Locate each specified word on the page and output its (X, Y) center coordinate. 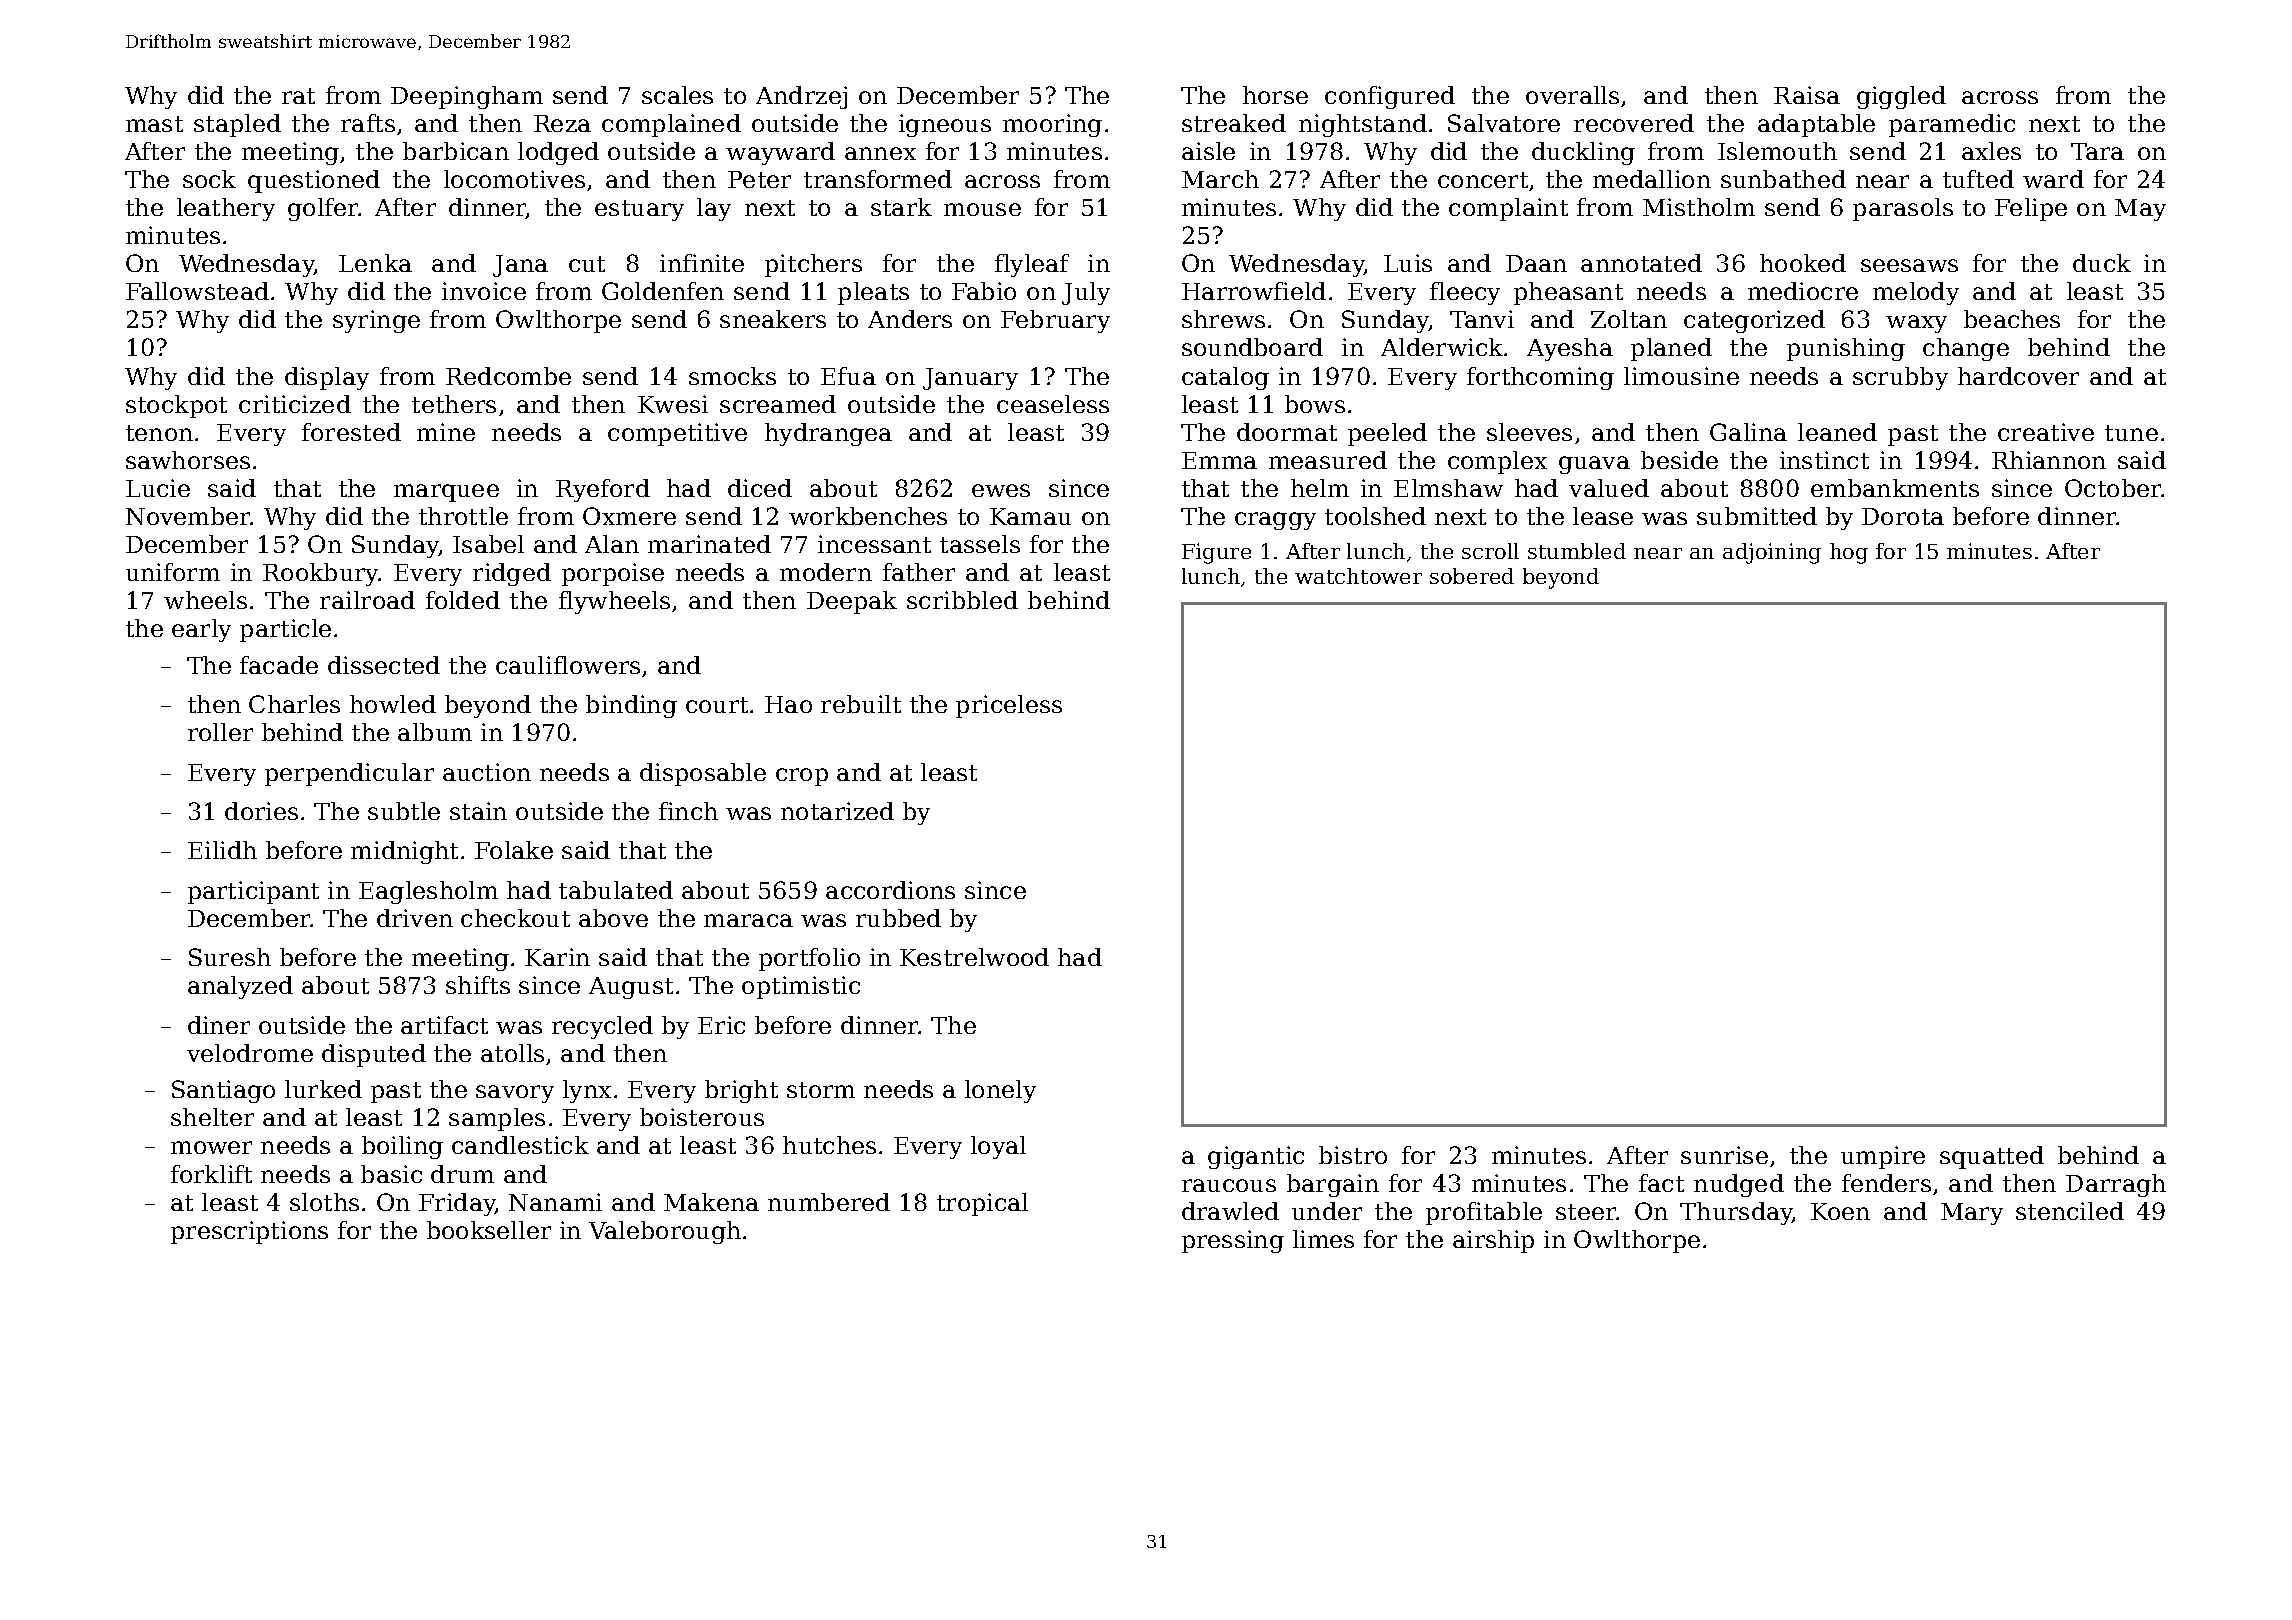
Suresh (230, 957)
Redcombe (508, 376)
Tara (2097, 151)
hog (1849, 553)
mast (154, 124)
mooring (1052, 125)
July (1086, 293)
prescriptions (249, 1232)
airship (1493, 1241)
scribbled (962, 600)
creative (2046, 432)
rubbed (898, 918)
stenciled (2070, 1211)
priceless (1009, 706)
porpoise (613, 574)
